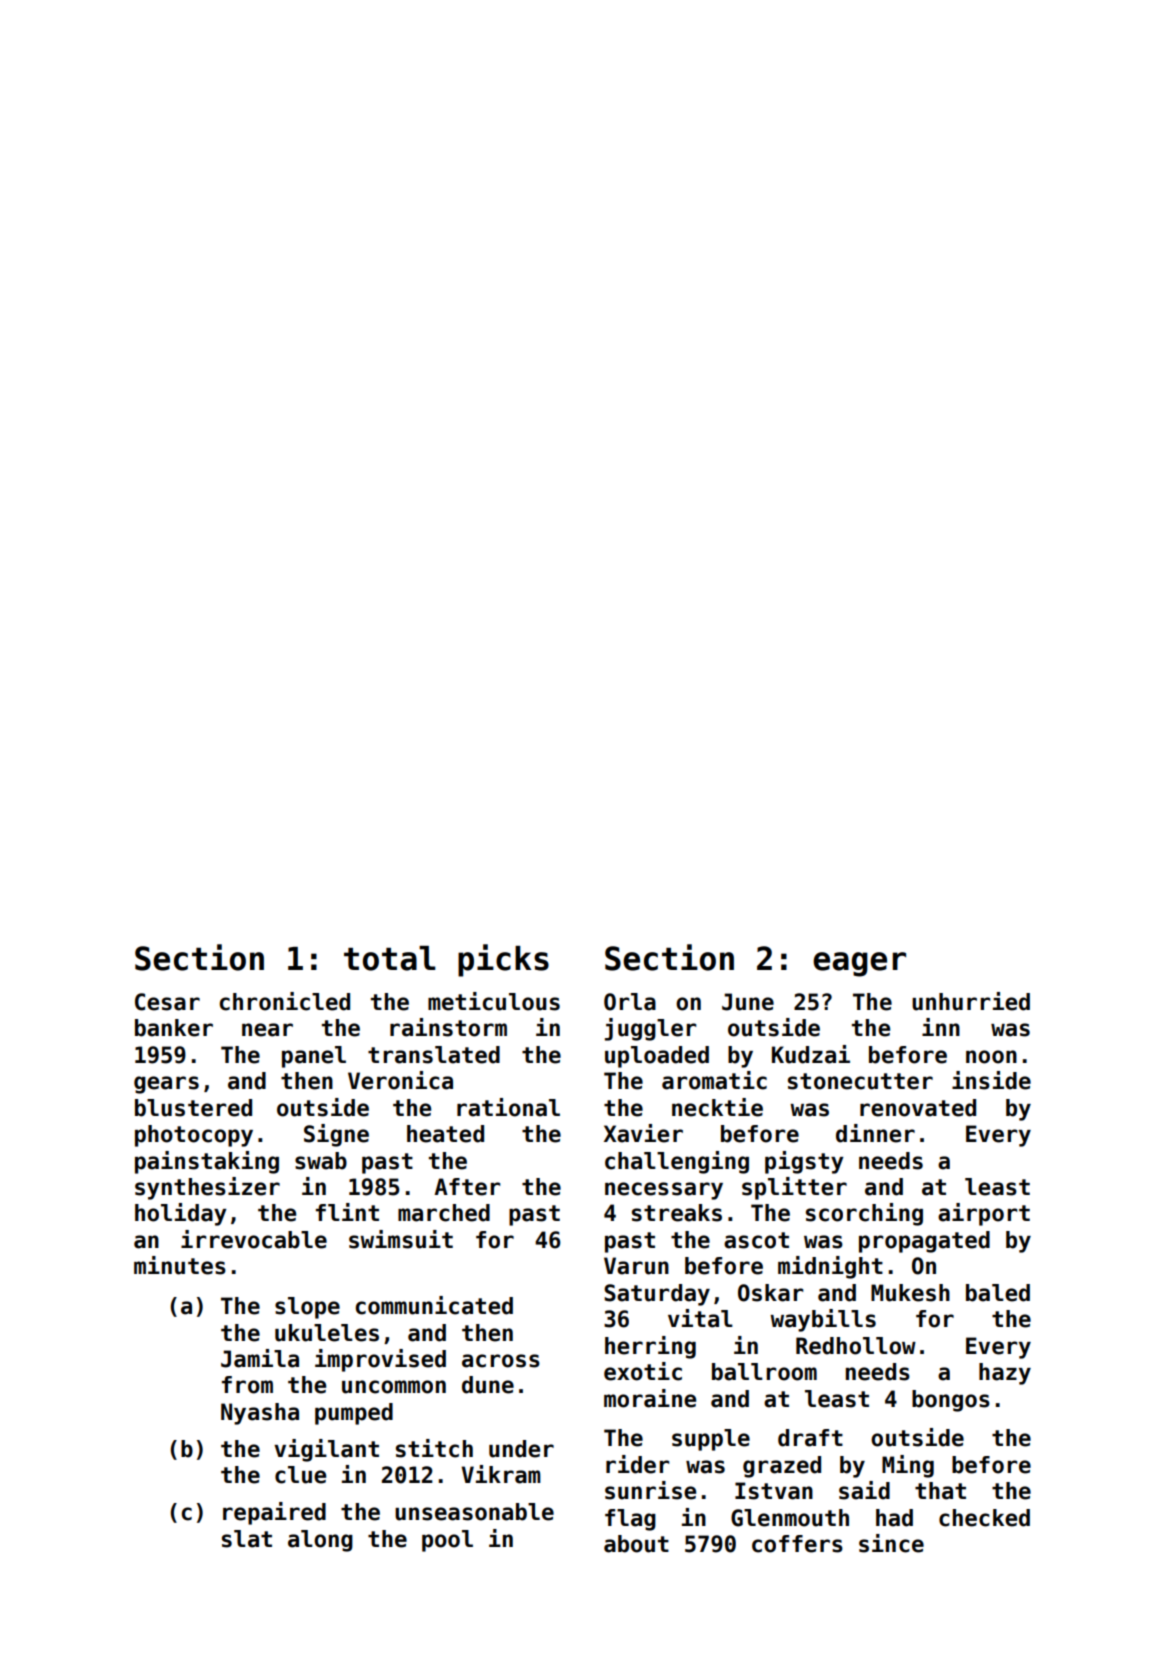 The width and height of the page is (1165, 1654). What do you see at coordinates (260, 1414) in the page?
I see `Nyasha` at bounding box center [260, 1414].
